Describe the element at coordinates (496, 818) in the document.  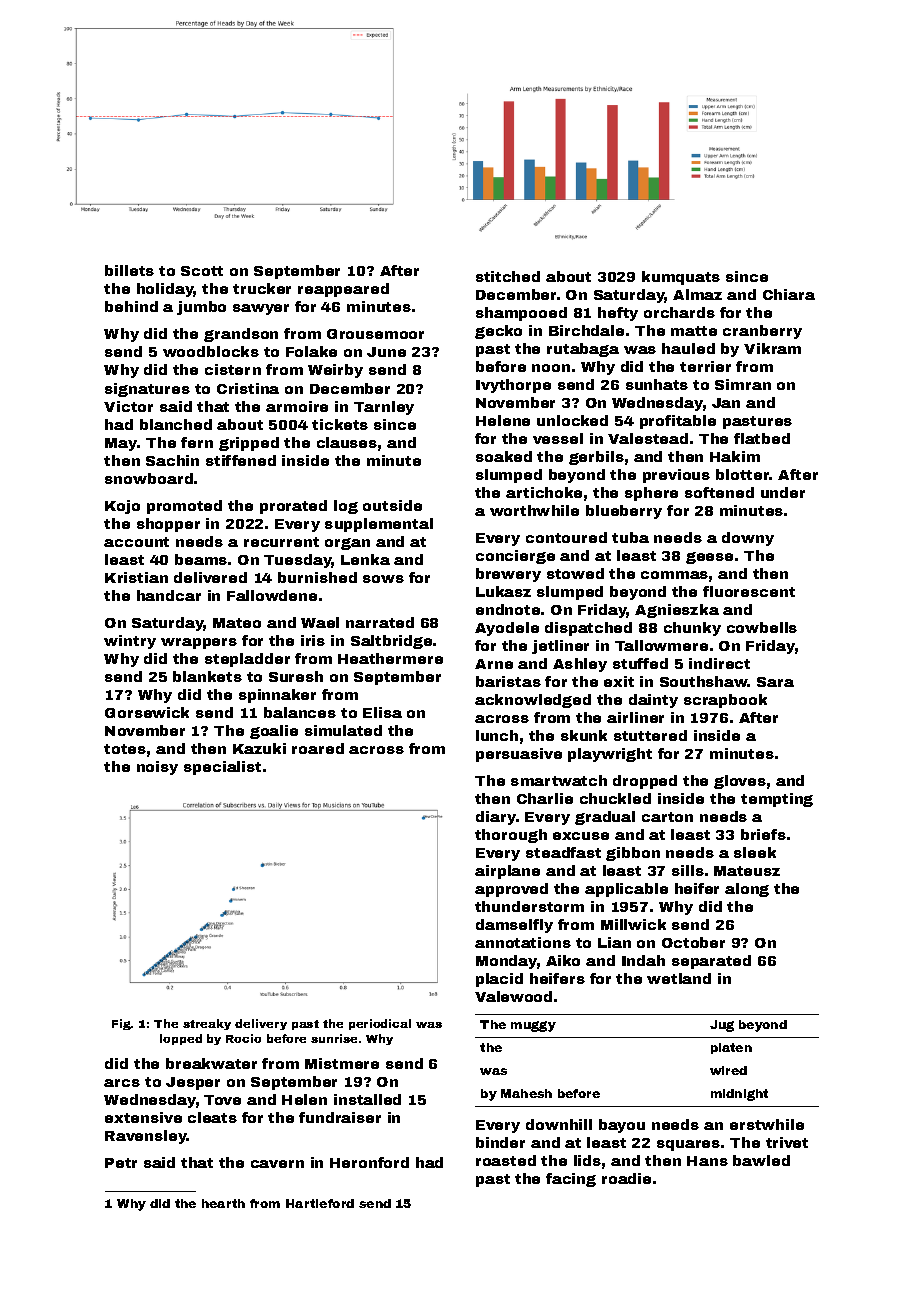
I see `diary` at that location.
